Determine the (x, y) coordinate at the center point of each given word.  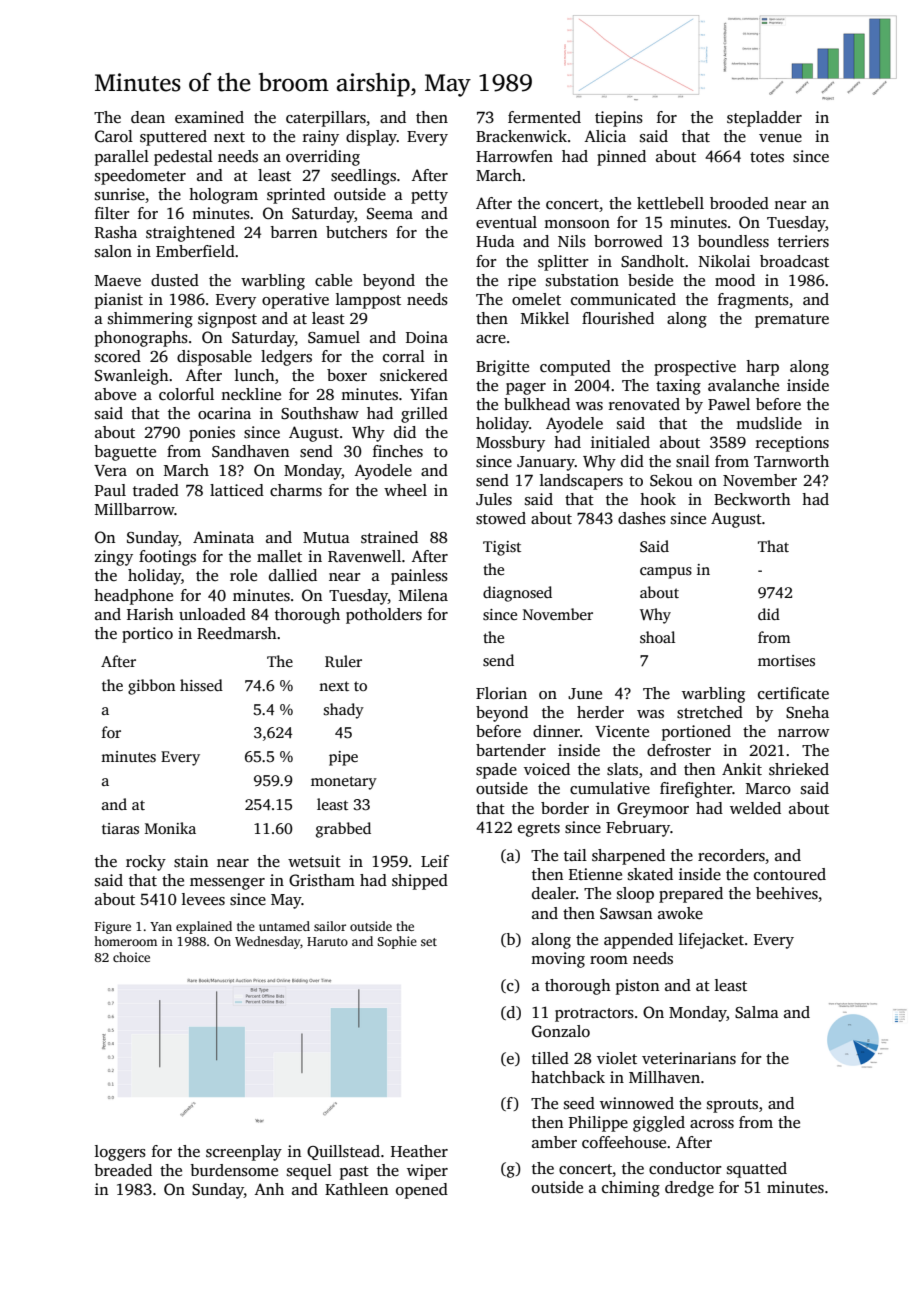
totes (767, 157)
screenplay (244, 1153)
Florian (501, 693)
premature (792, 321)
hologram (223, 196)
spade (496, 771)
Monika (170, 828)
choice (131, 957)
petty (429, 197)
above (115, 394)
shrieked (799, 769)
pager (526, 389)
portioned (696, 733)
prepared (691, 895)
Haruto (327, 941)
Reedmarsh (237, 633)
